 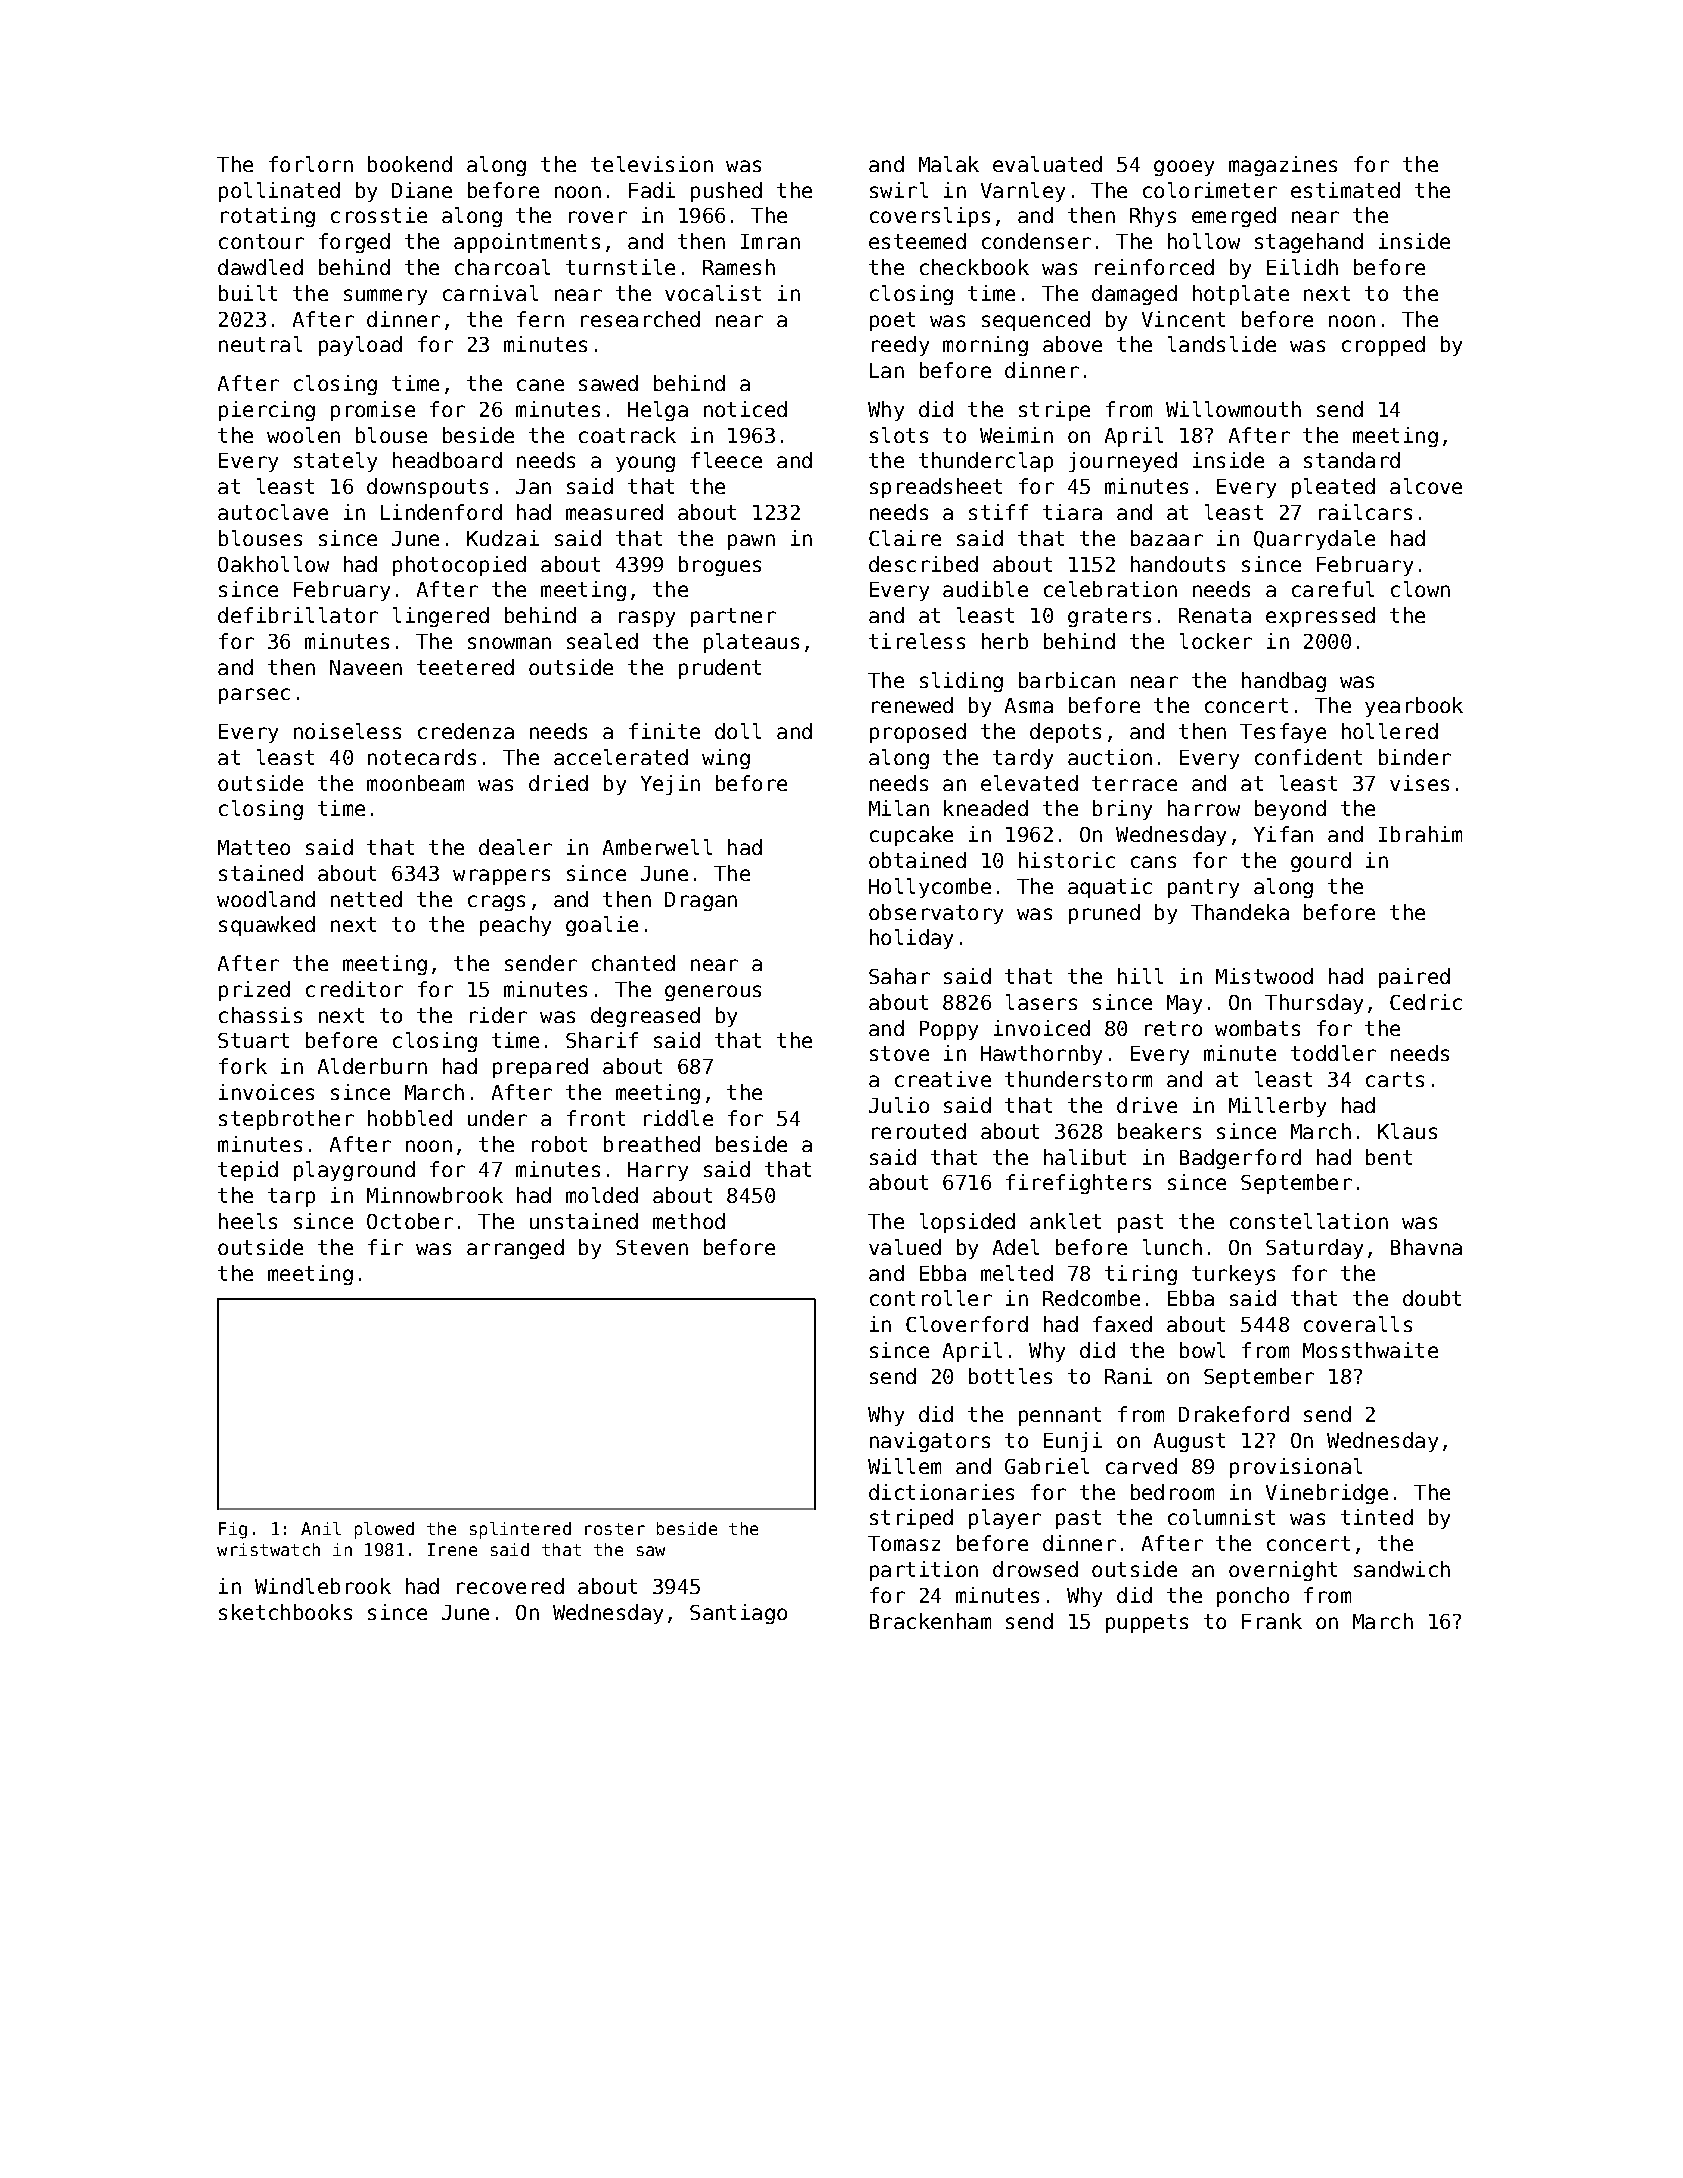 What do you see at coordinates (1333, 589) in the page?
I see `careful` at bounding box center [1333, 589].
